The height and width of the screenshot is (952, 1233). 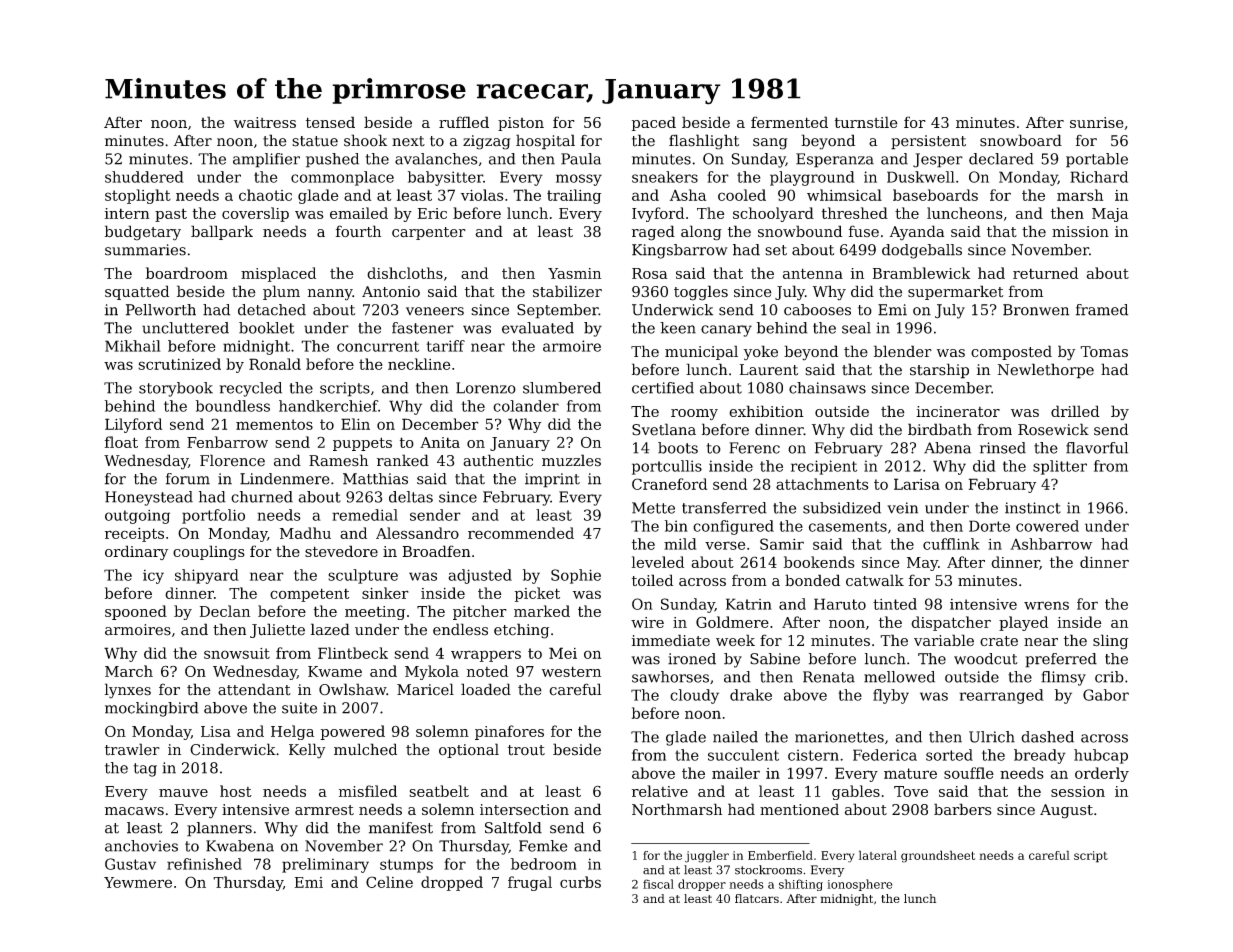 I want to click on paced, so click(x=654, y=123).
